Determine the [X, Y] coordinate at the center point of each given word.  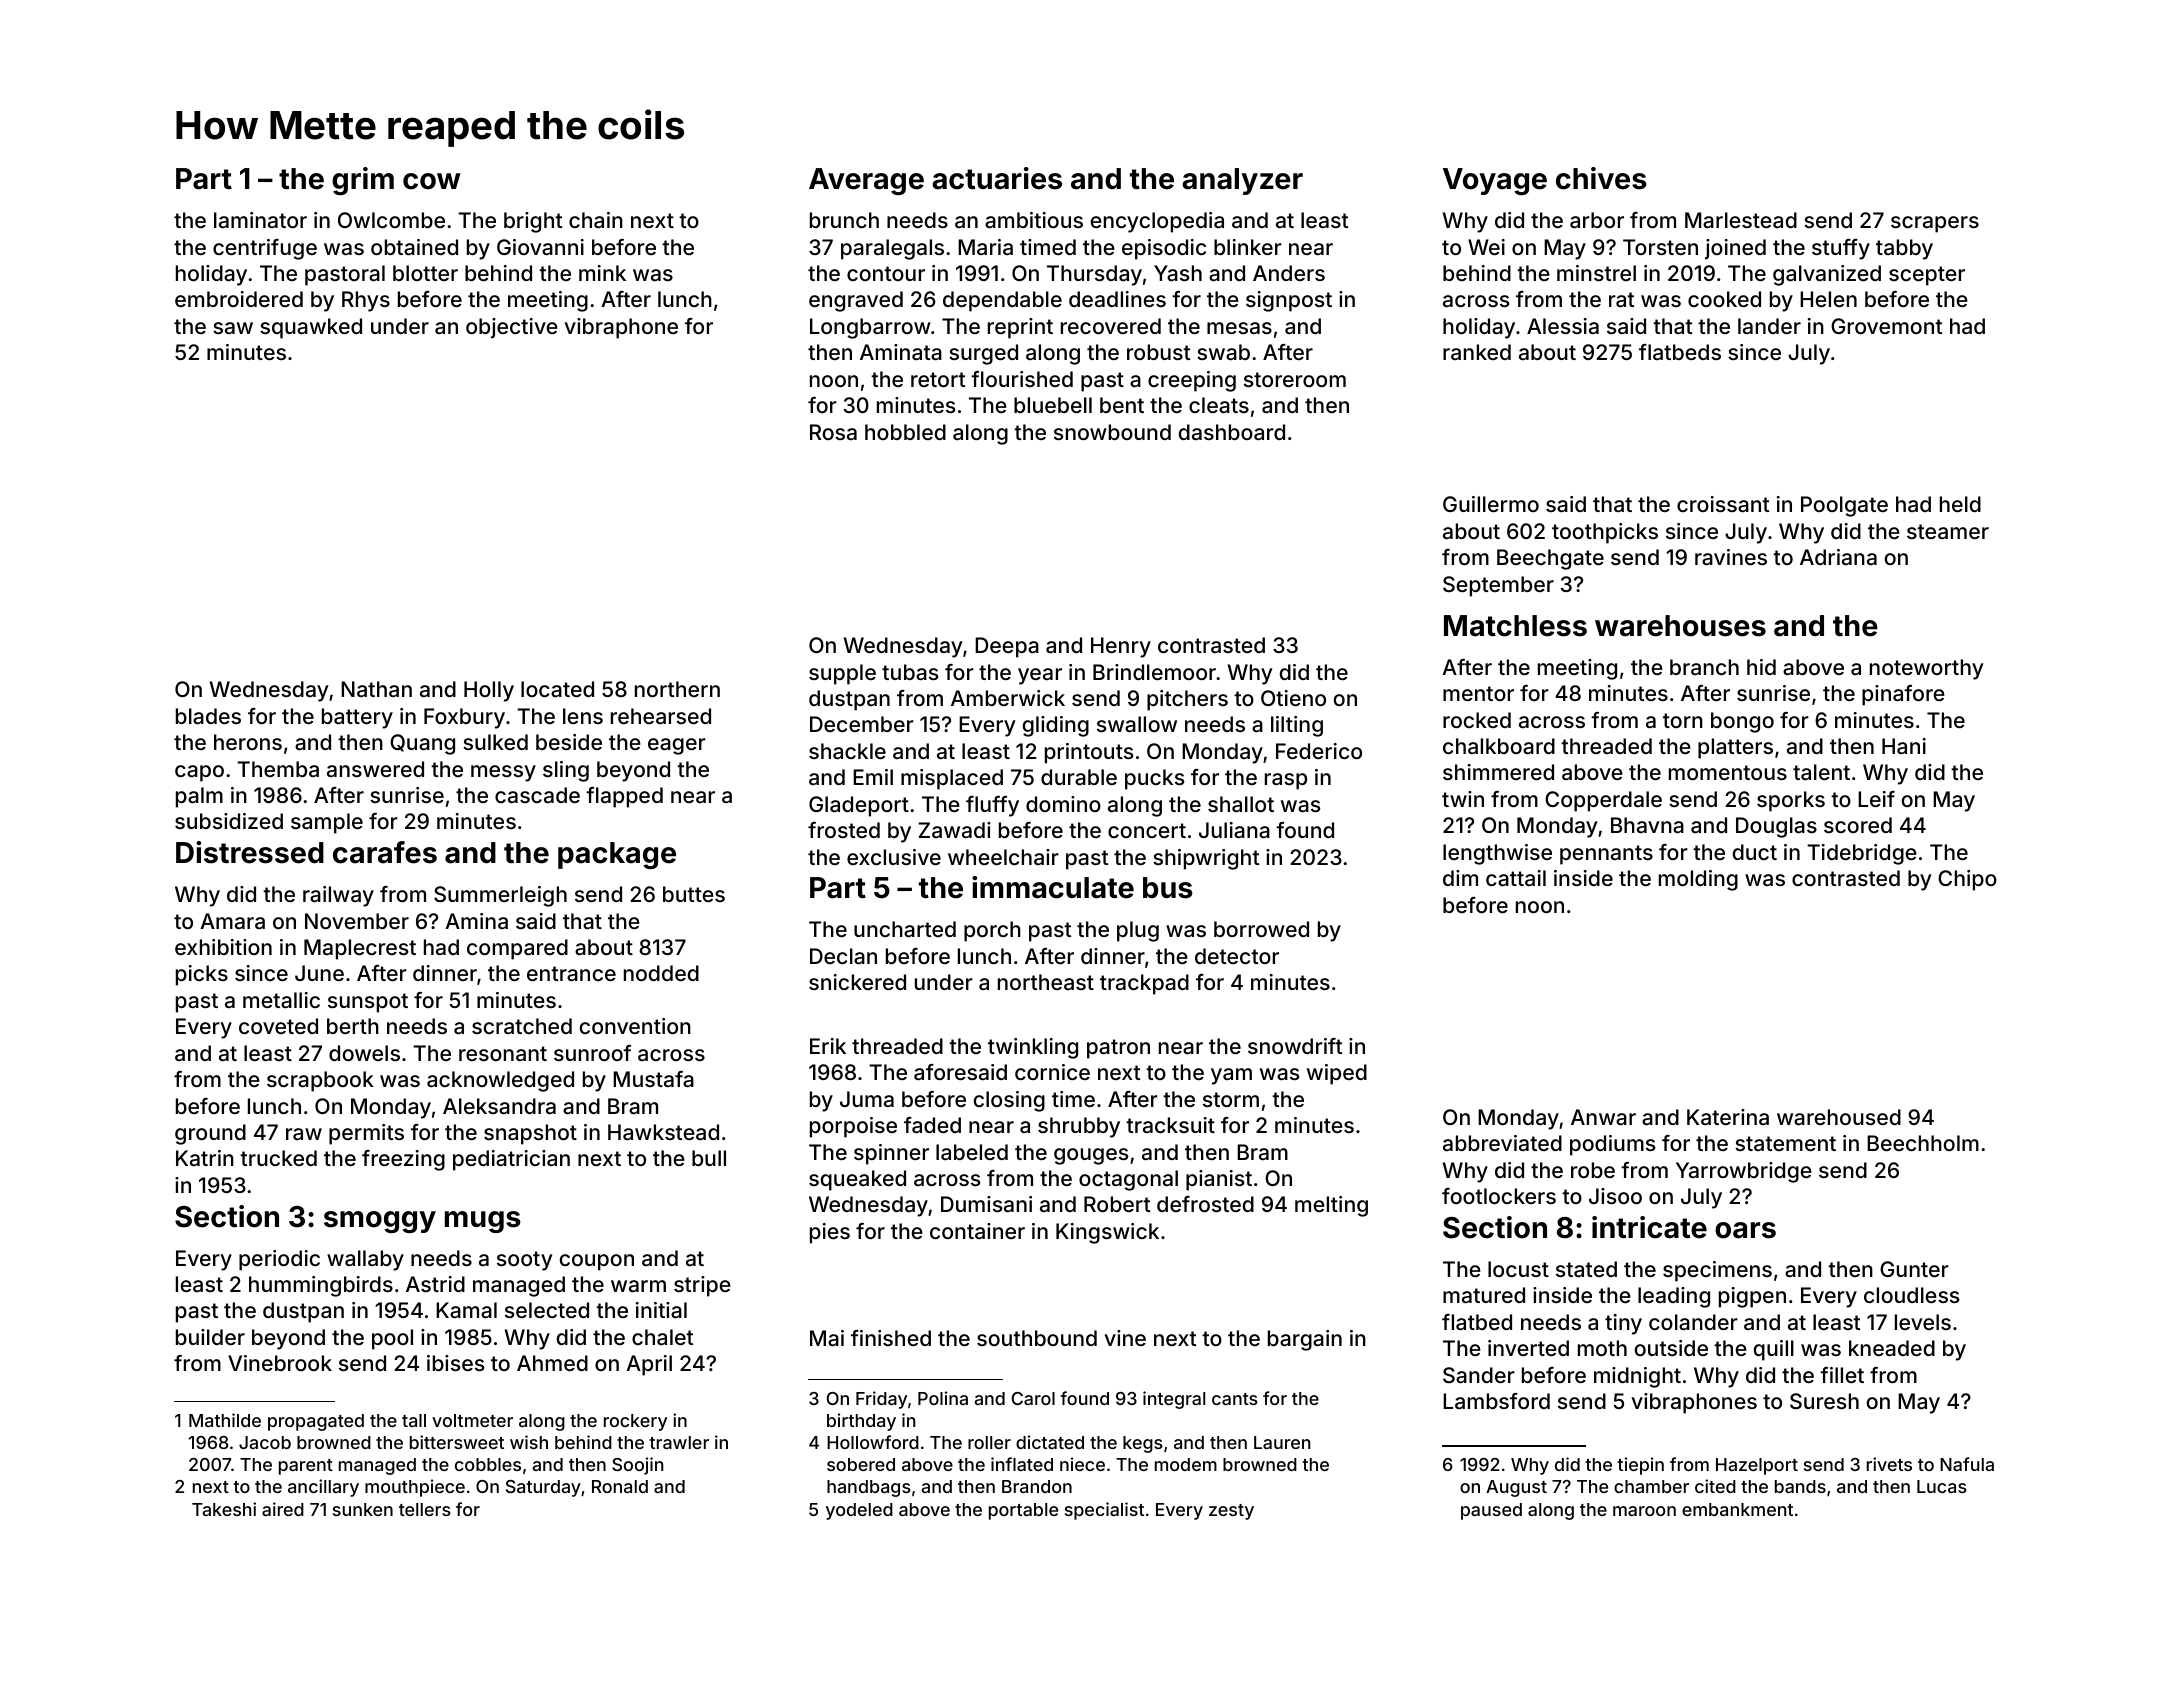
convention [635, 1026]
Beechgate [1550, 559]
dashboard [1232, 432]
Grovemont [1886, 326]
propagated [316, 1422]
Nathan [376, 689]
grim [363, 181]
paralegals [892, 249]
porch [992, 931]
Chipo [1967, 880]
